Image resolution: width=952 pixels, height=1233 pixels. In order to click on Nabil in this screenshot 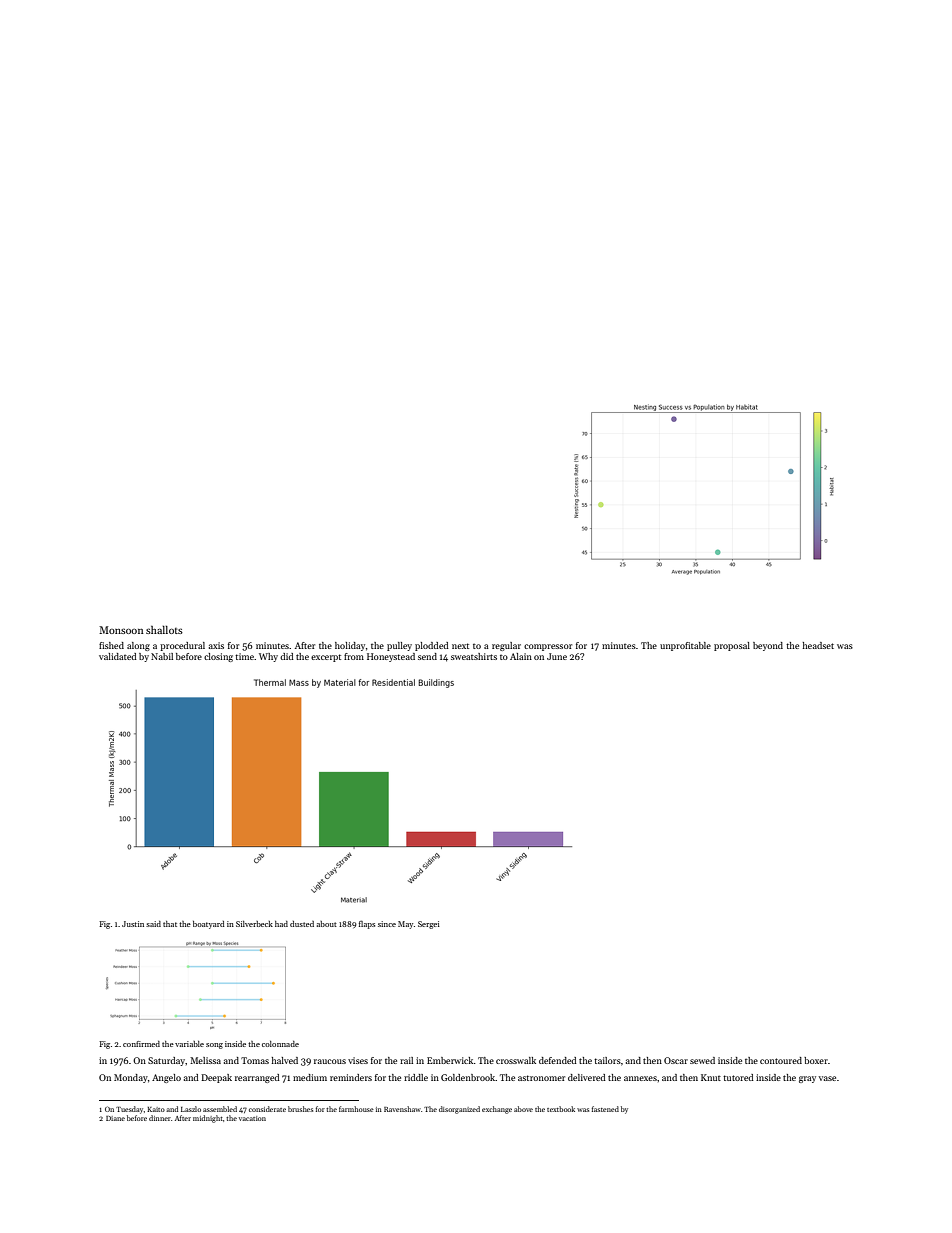, I will do `click(162, 656)`.
